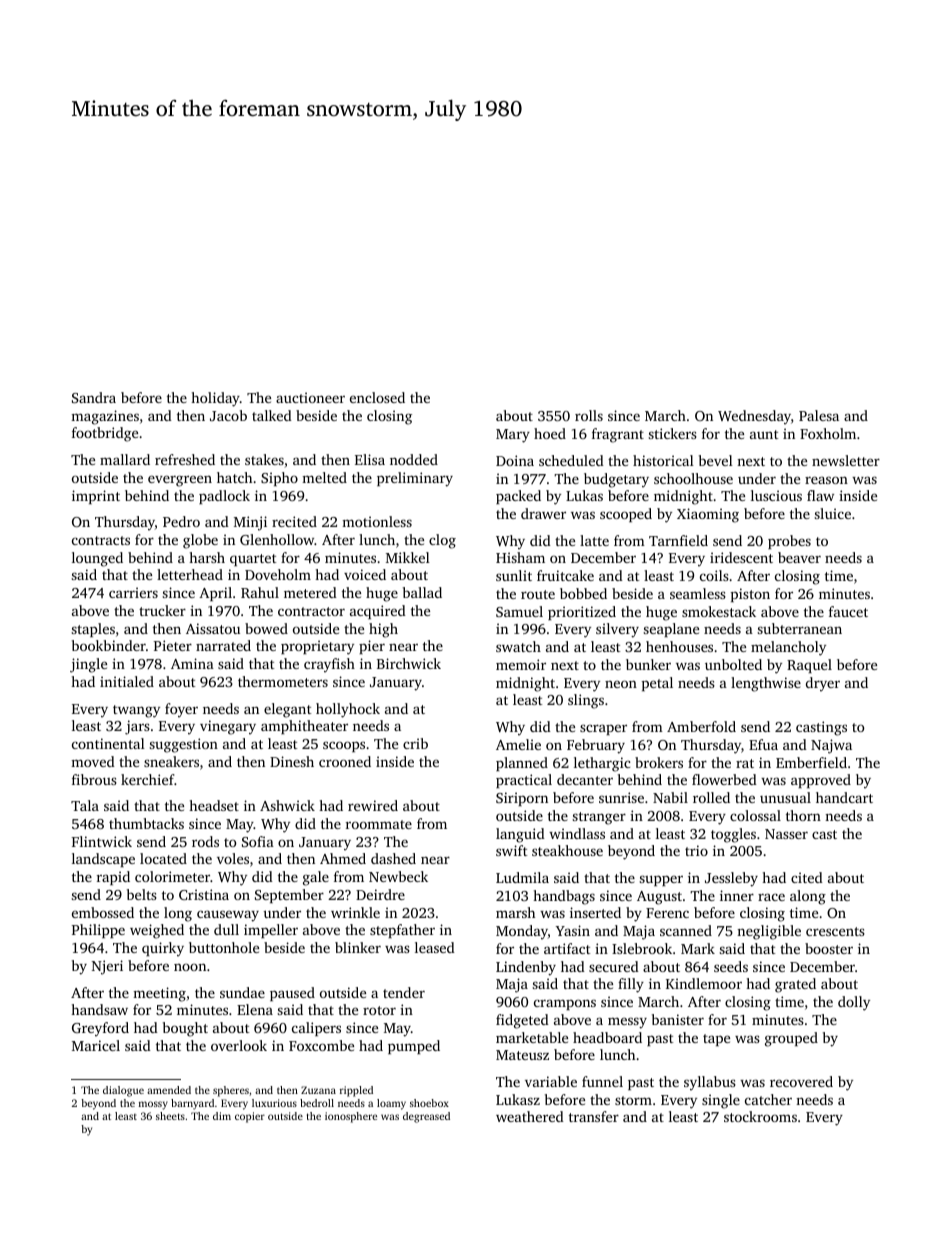 The width and height of the page is (952, 1233). What do you see at coordinates (673, 433) in the page?
I see `stickers` at bounding box center [673, 433].
